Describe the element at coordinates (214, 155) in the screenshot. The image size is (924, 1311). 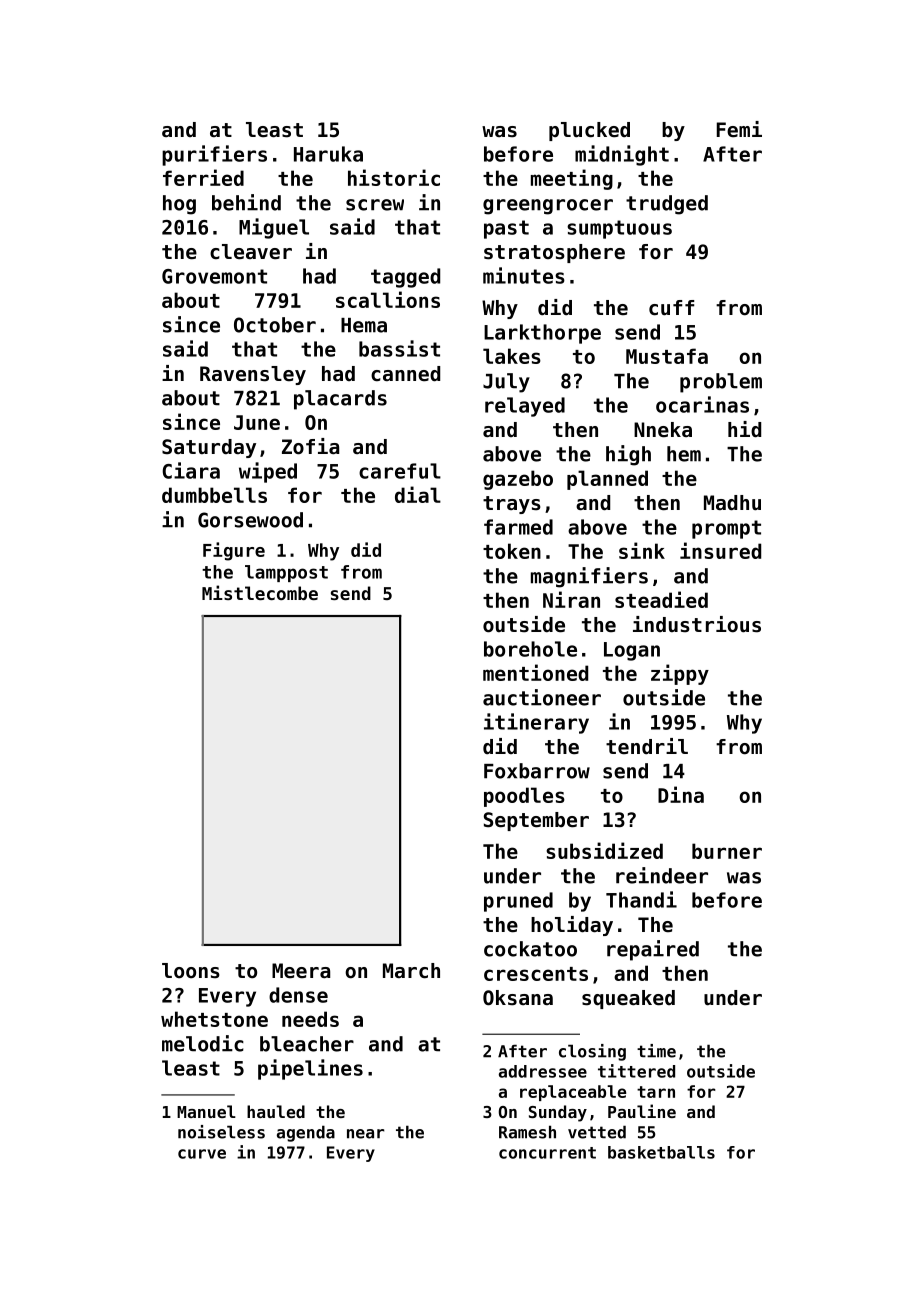
I see `purifiers` at that location.
